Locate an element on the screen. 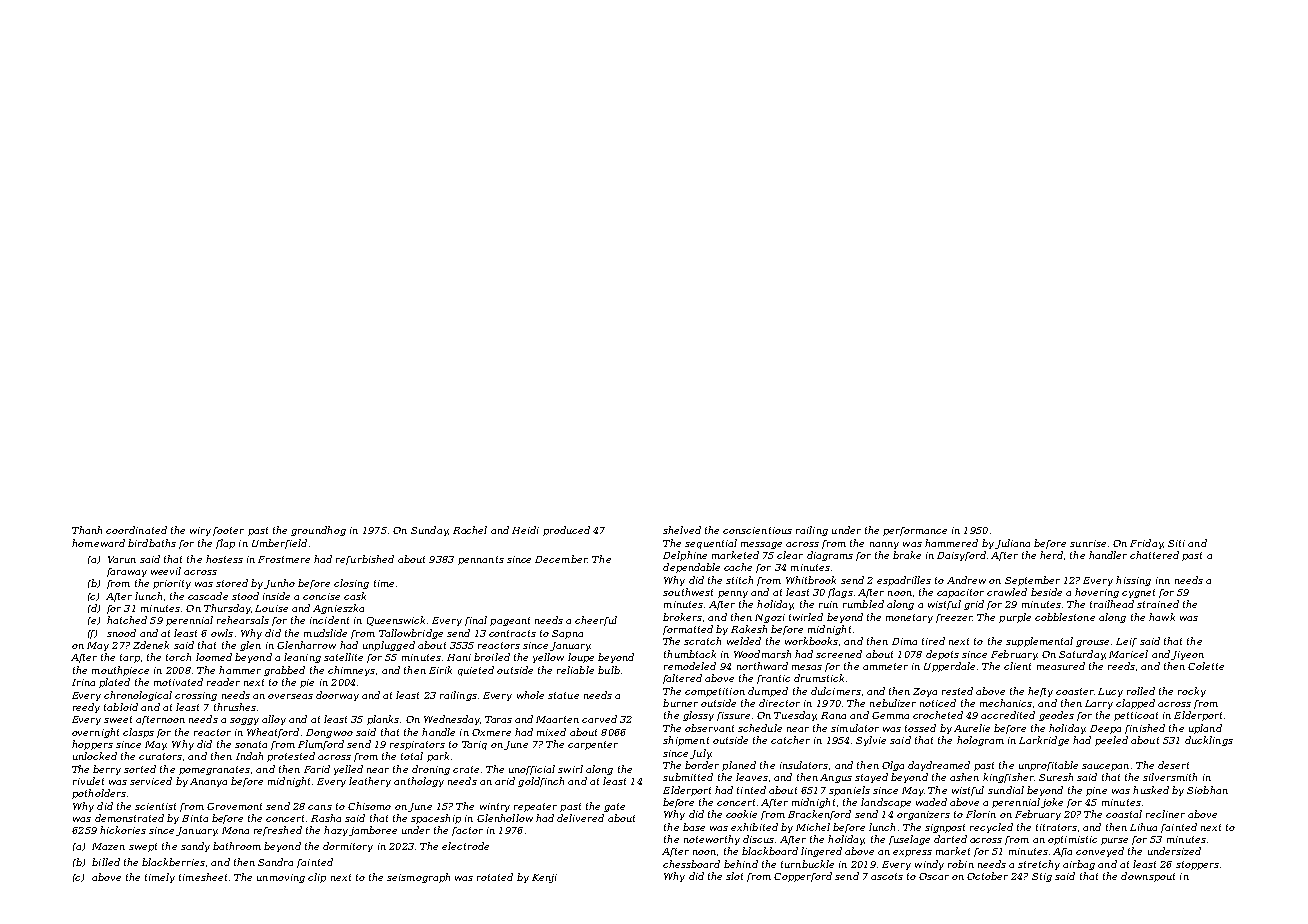 This screenshot has width=1308, height=924. billed is located at coordinates (106, 862).
